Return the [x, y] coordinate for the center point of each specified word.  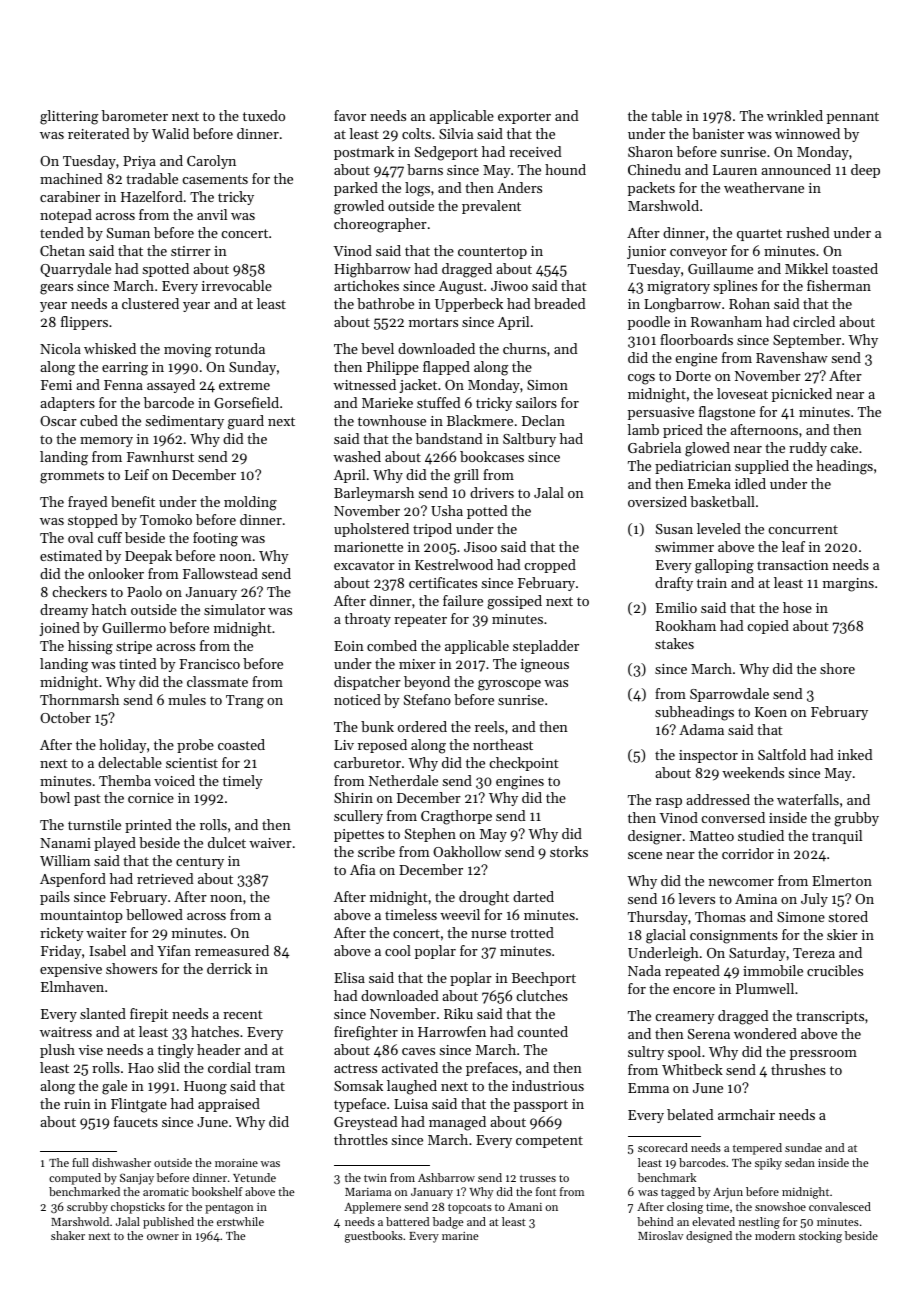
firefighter [366, 1033]
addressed [718, 799]
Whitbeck [692, 1069]
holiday [123, 746]
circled [814, 321]
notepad [66, 216]
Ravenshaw [792, 357]
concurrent [803, 529]
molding [250, 503]
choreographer [380, 225]
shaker [68, 1235]
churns [524, 348]
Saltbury [529, 440]
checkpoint [524, 764]
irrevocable [237, 285]
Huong [205, 1088]
